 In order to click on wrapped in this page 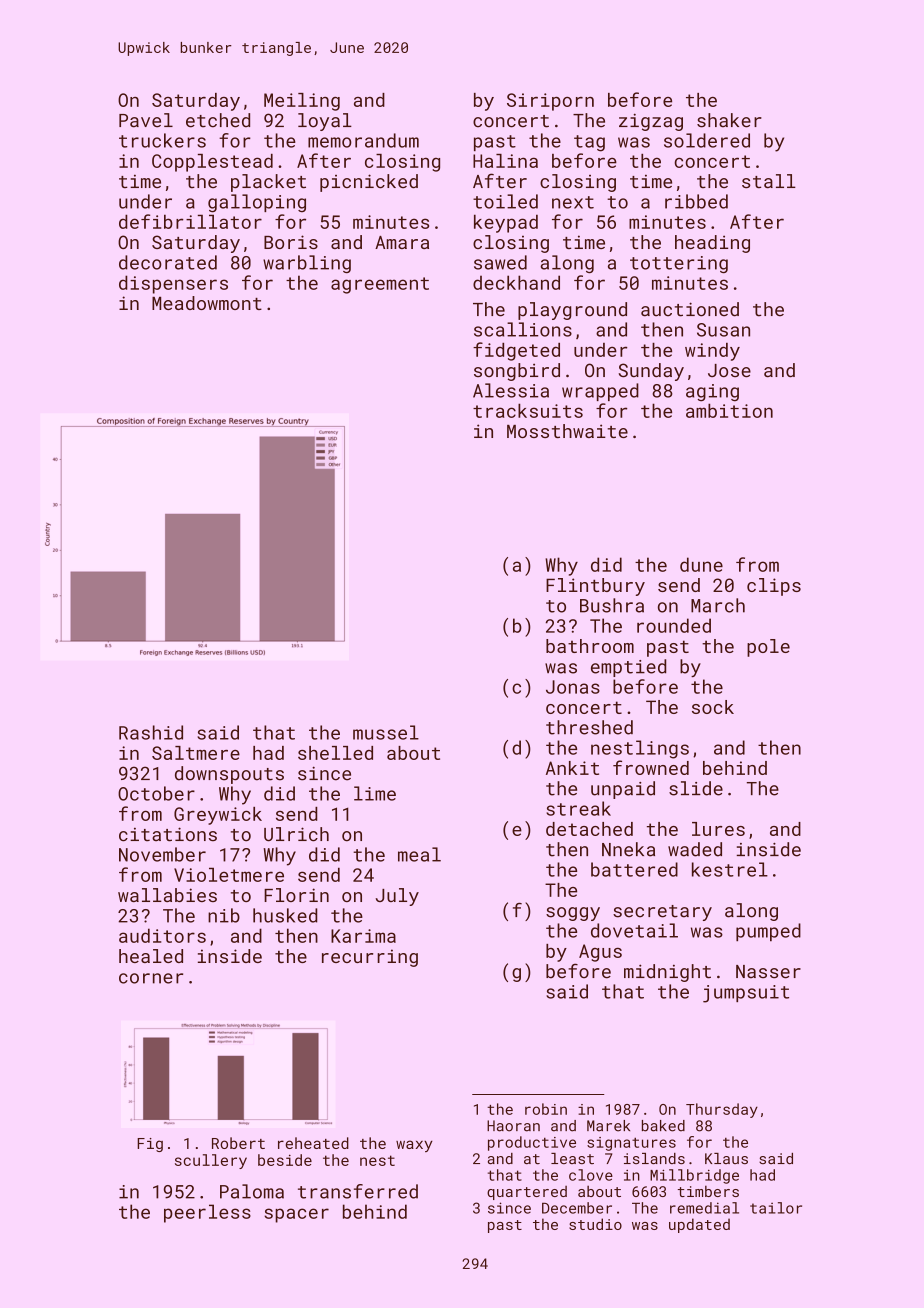, I will do `click(600, 392)`.
